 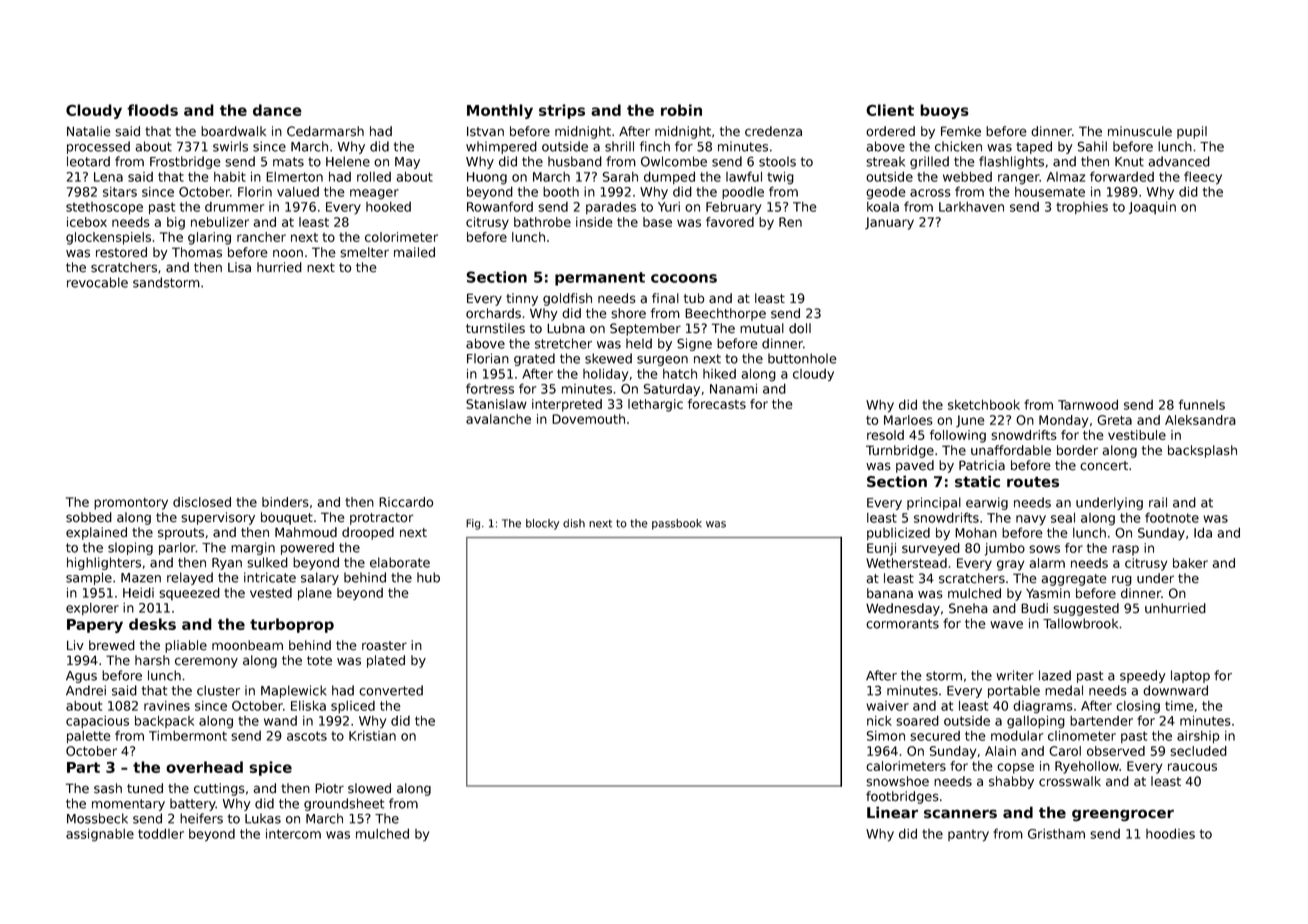 I want to click on sobbed, so click(x=89, y=517).
